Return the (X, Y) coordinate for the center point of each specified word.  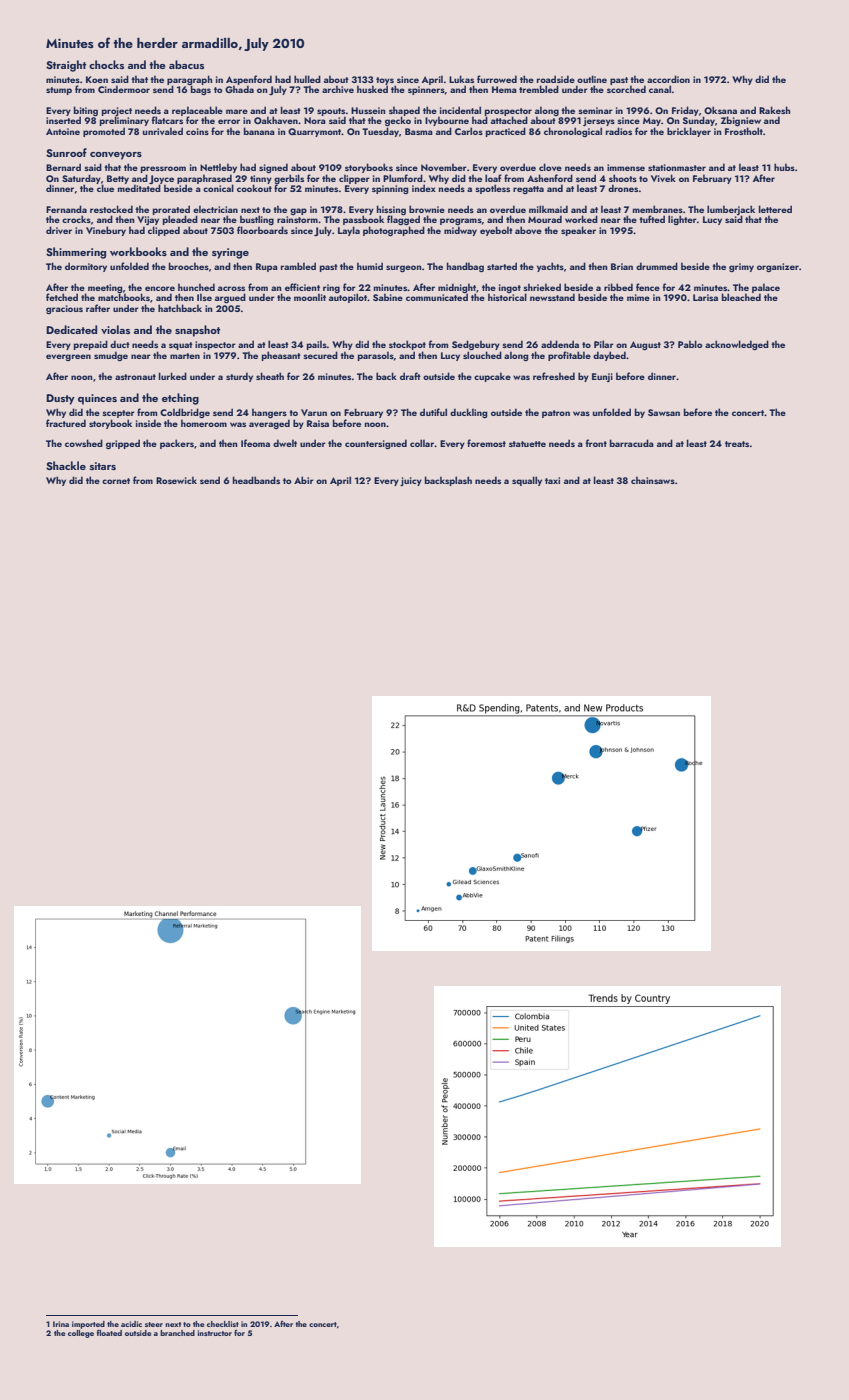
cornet (116, 481)
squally (527, 481)
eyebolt (496, 231)
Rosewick (176, 480)
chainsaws (653, 480)
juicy (411, 481)
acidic (131, 1324)
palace (766, 288)
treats (737, 444)
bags (201, 90)
